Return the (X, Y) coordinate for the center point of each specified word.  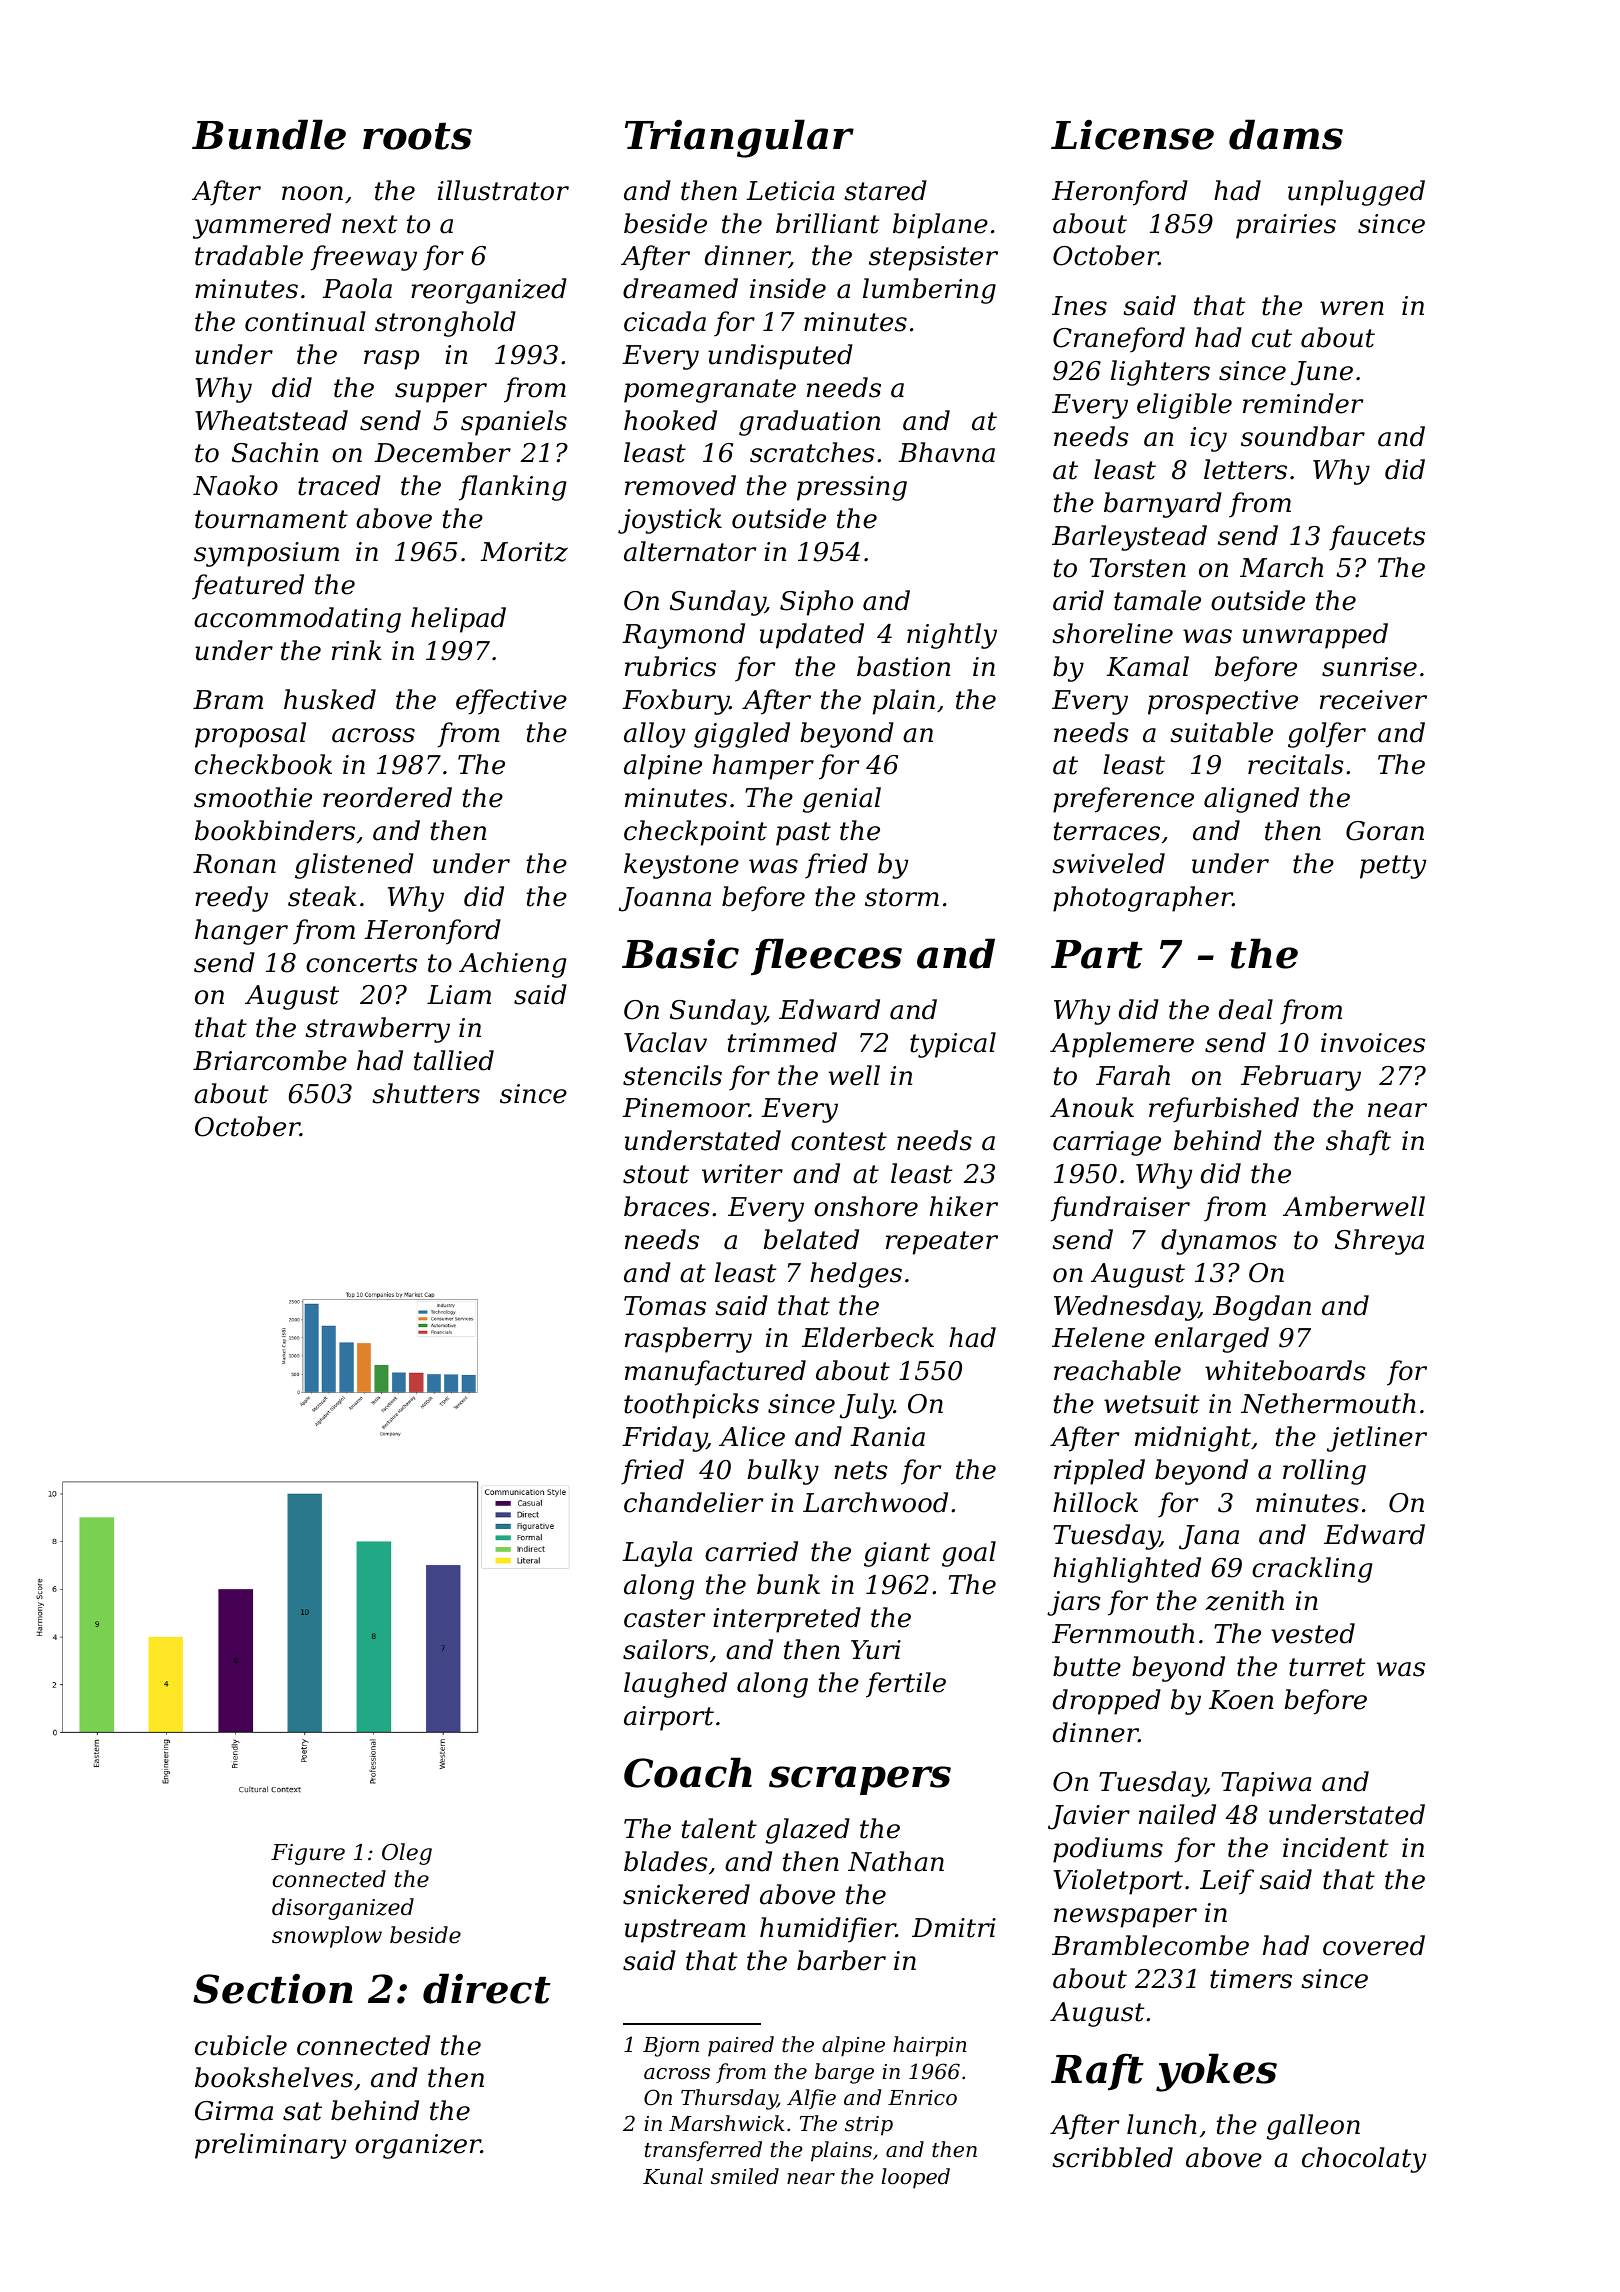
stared (885, 190)
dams (1286, 134)
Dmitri (954, 1928)
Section (273, 1989)
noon (312, 193)
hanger (241, 932)
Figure (308, 1854)
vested (1313, 1633)
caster (664, 1618)
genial (842, 800)
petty (1393, 867)
